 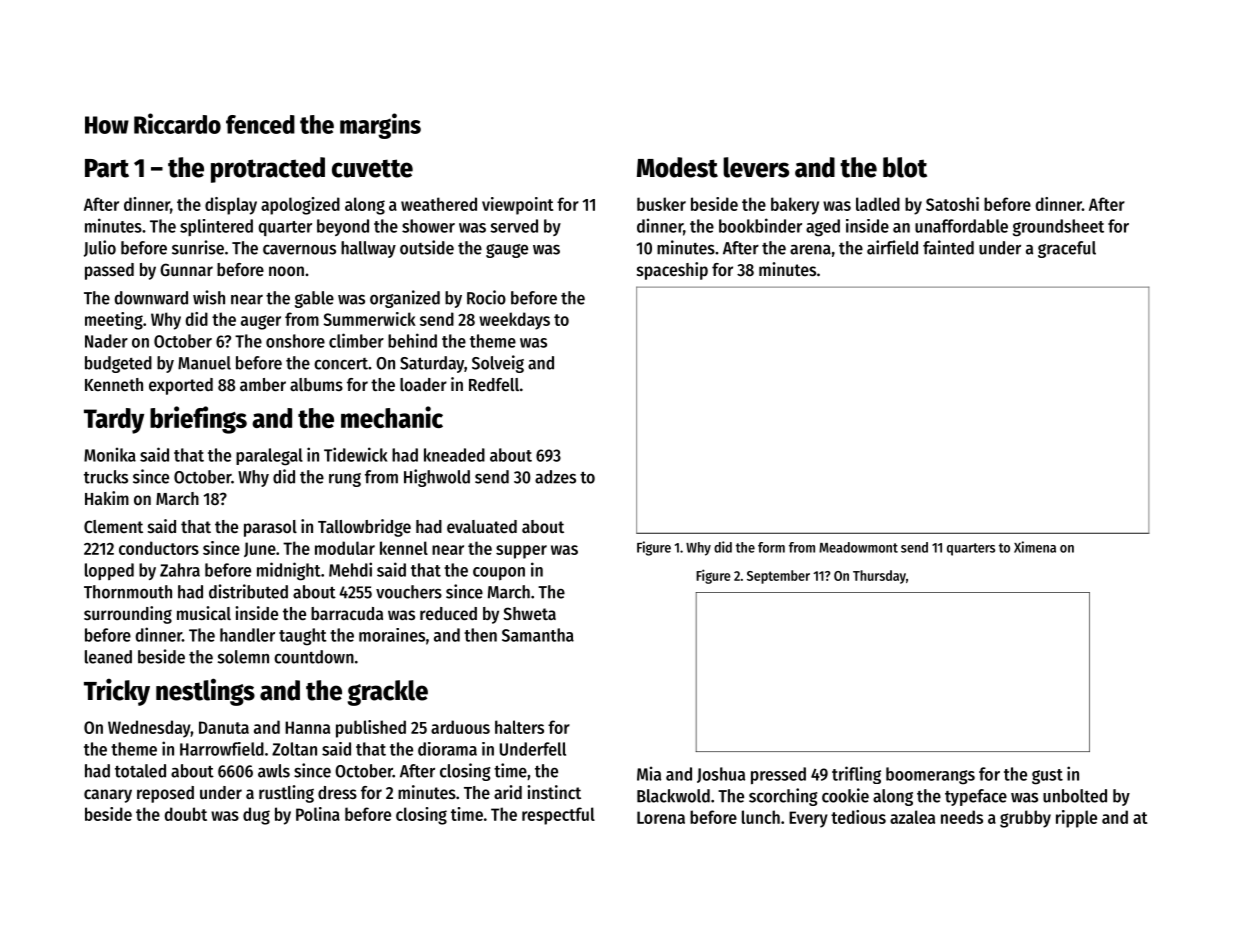 What do you see at coordinates (1076, 819) in the screenshot?
I see `ripple` at bounding box center [1076, 819].
